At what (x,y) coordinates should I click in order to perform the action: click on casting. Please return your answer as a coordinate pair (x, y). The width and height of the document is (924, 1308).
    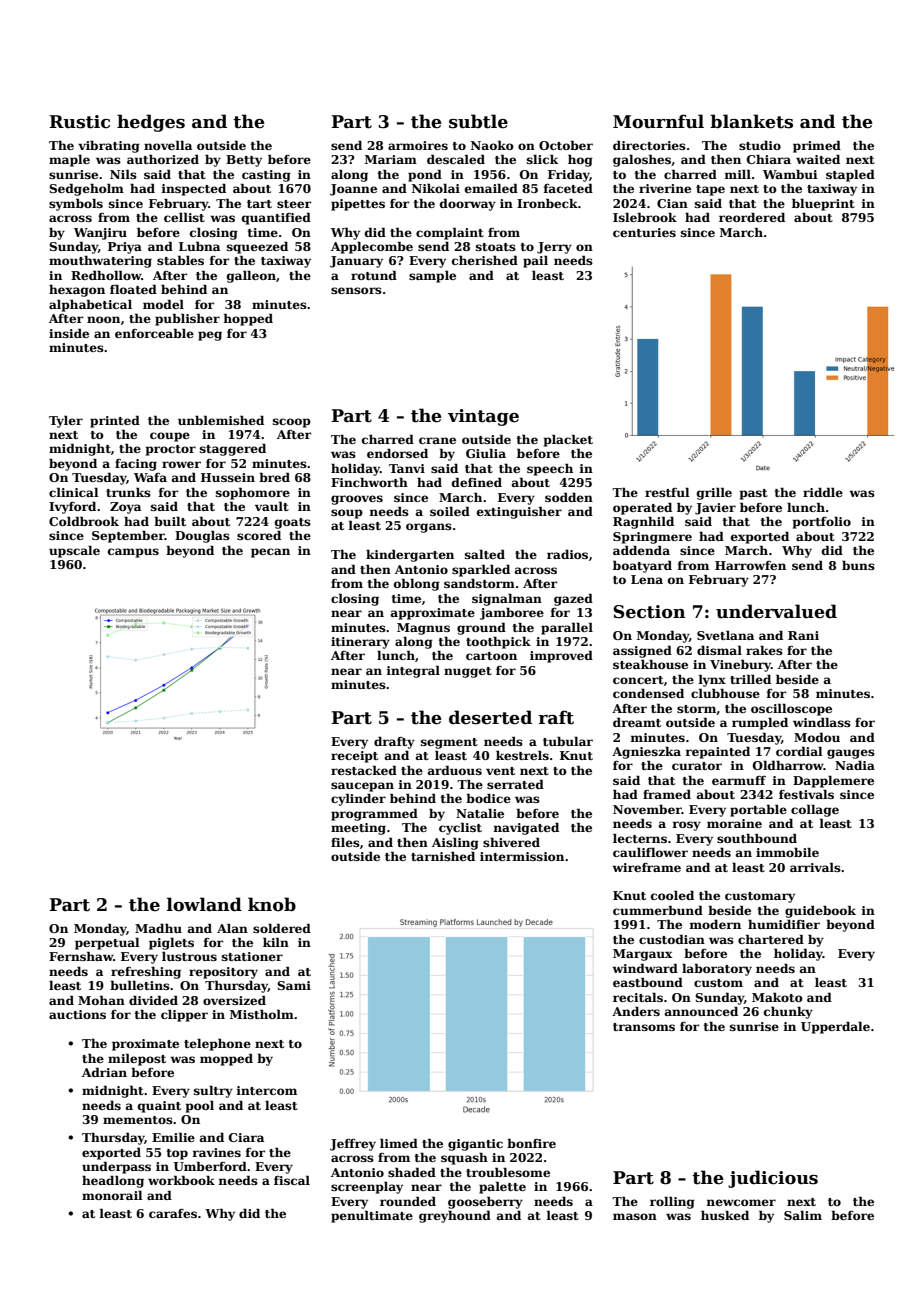
    Looking at the image, I should click on (266, 176).
